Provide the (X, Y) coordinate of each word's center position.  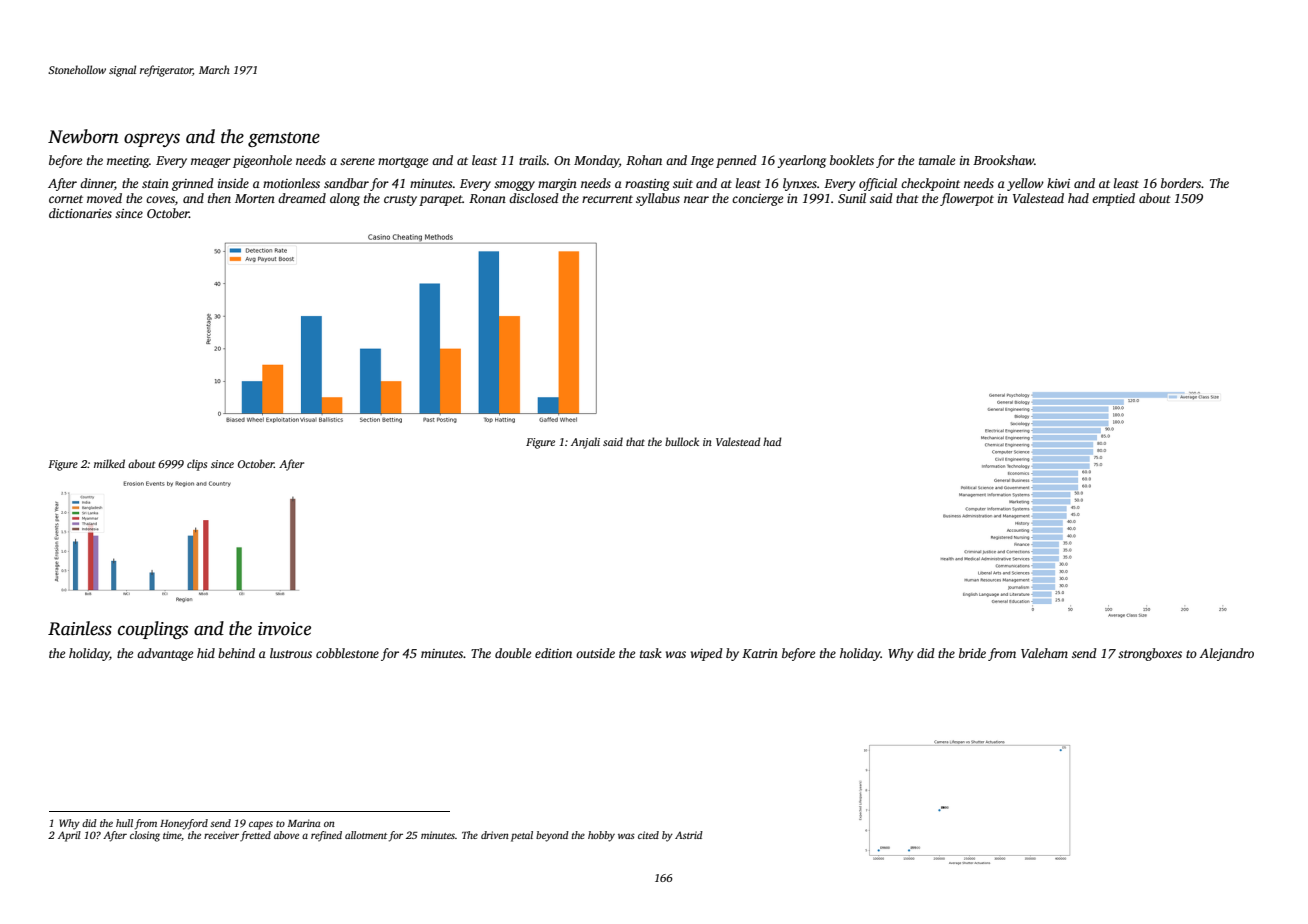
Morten (255, 198)
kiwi (1058, 183)
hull (124, 823)
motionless (291, 183)
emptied (1113, 199)
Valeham (1044, 653)
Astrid (689, 835)
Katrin (760, 653)
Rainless (80, 628)
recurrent (607, 199)
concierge (757, 200)
